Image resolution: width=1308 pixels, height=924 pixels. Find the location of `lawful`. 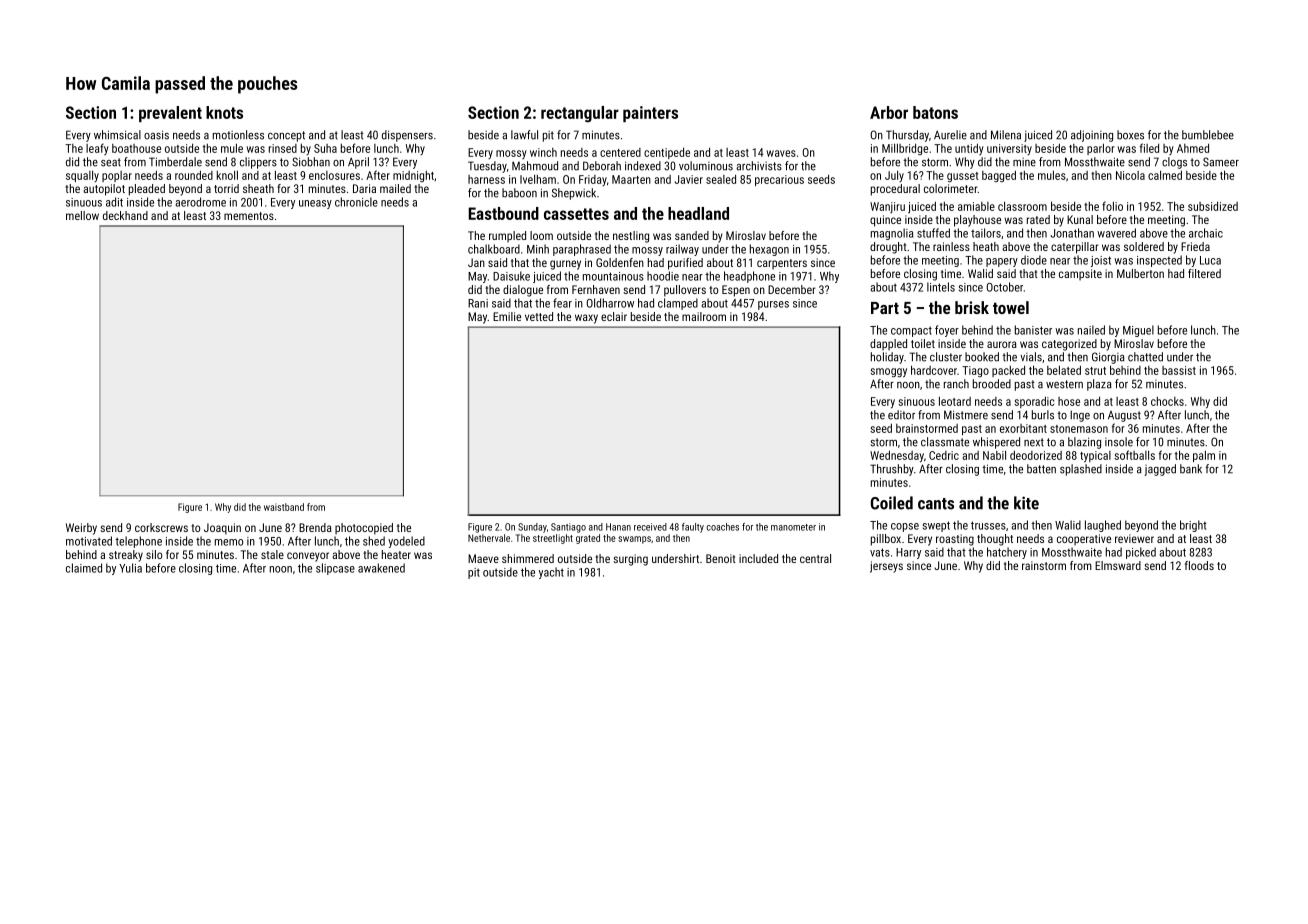

lawful is located at coordinates (524, 135).
